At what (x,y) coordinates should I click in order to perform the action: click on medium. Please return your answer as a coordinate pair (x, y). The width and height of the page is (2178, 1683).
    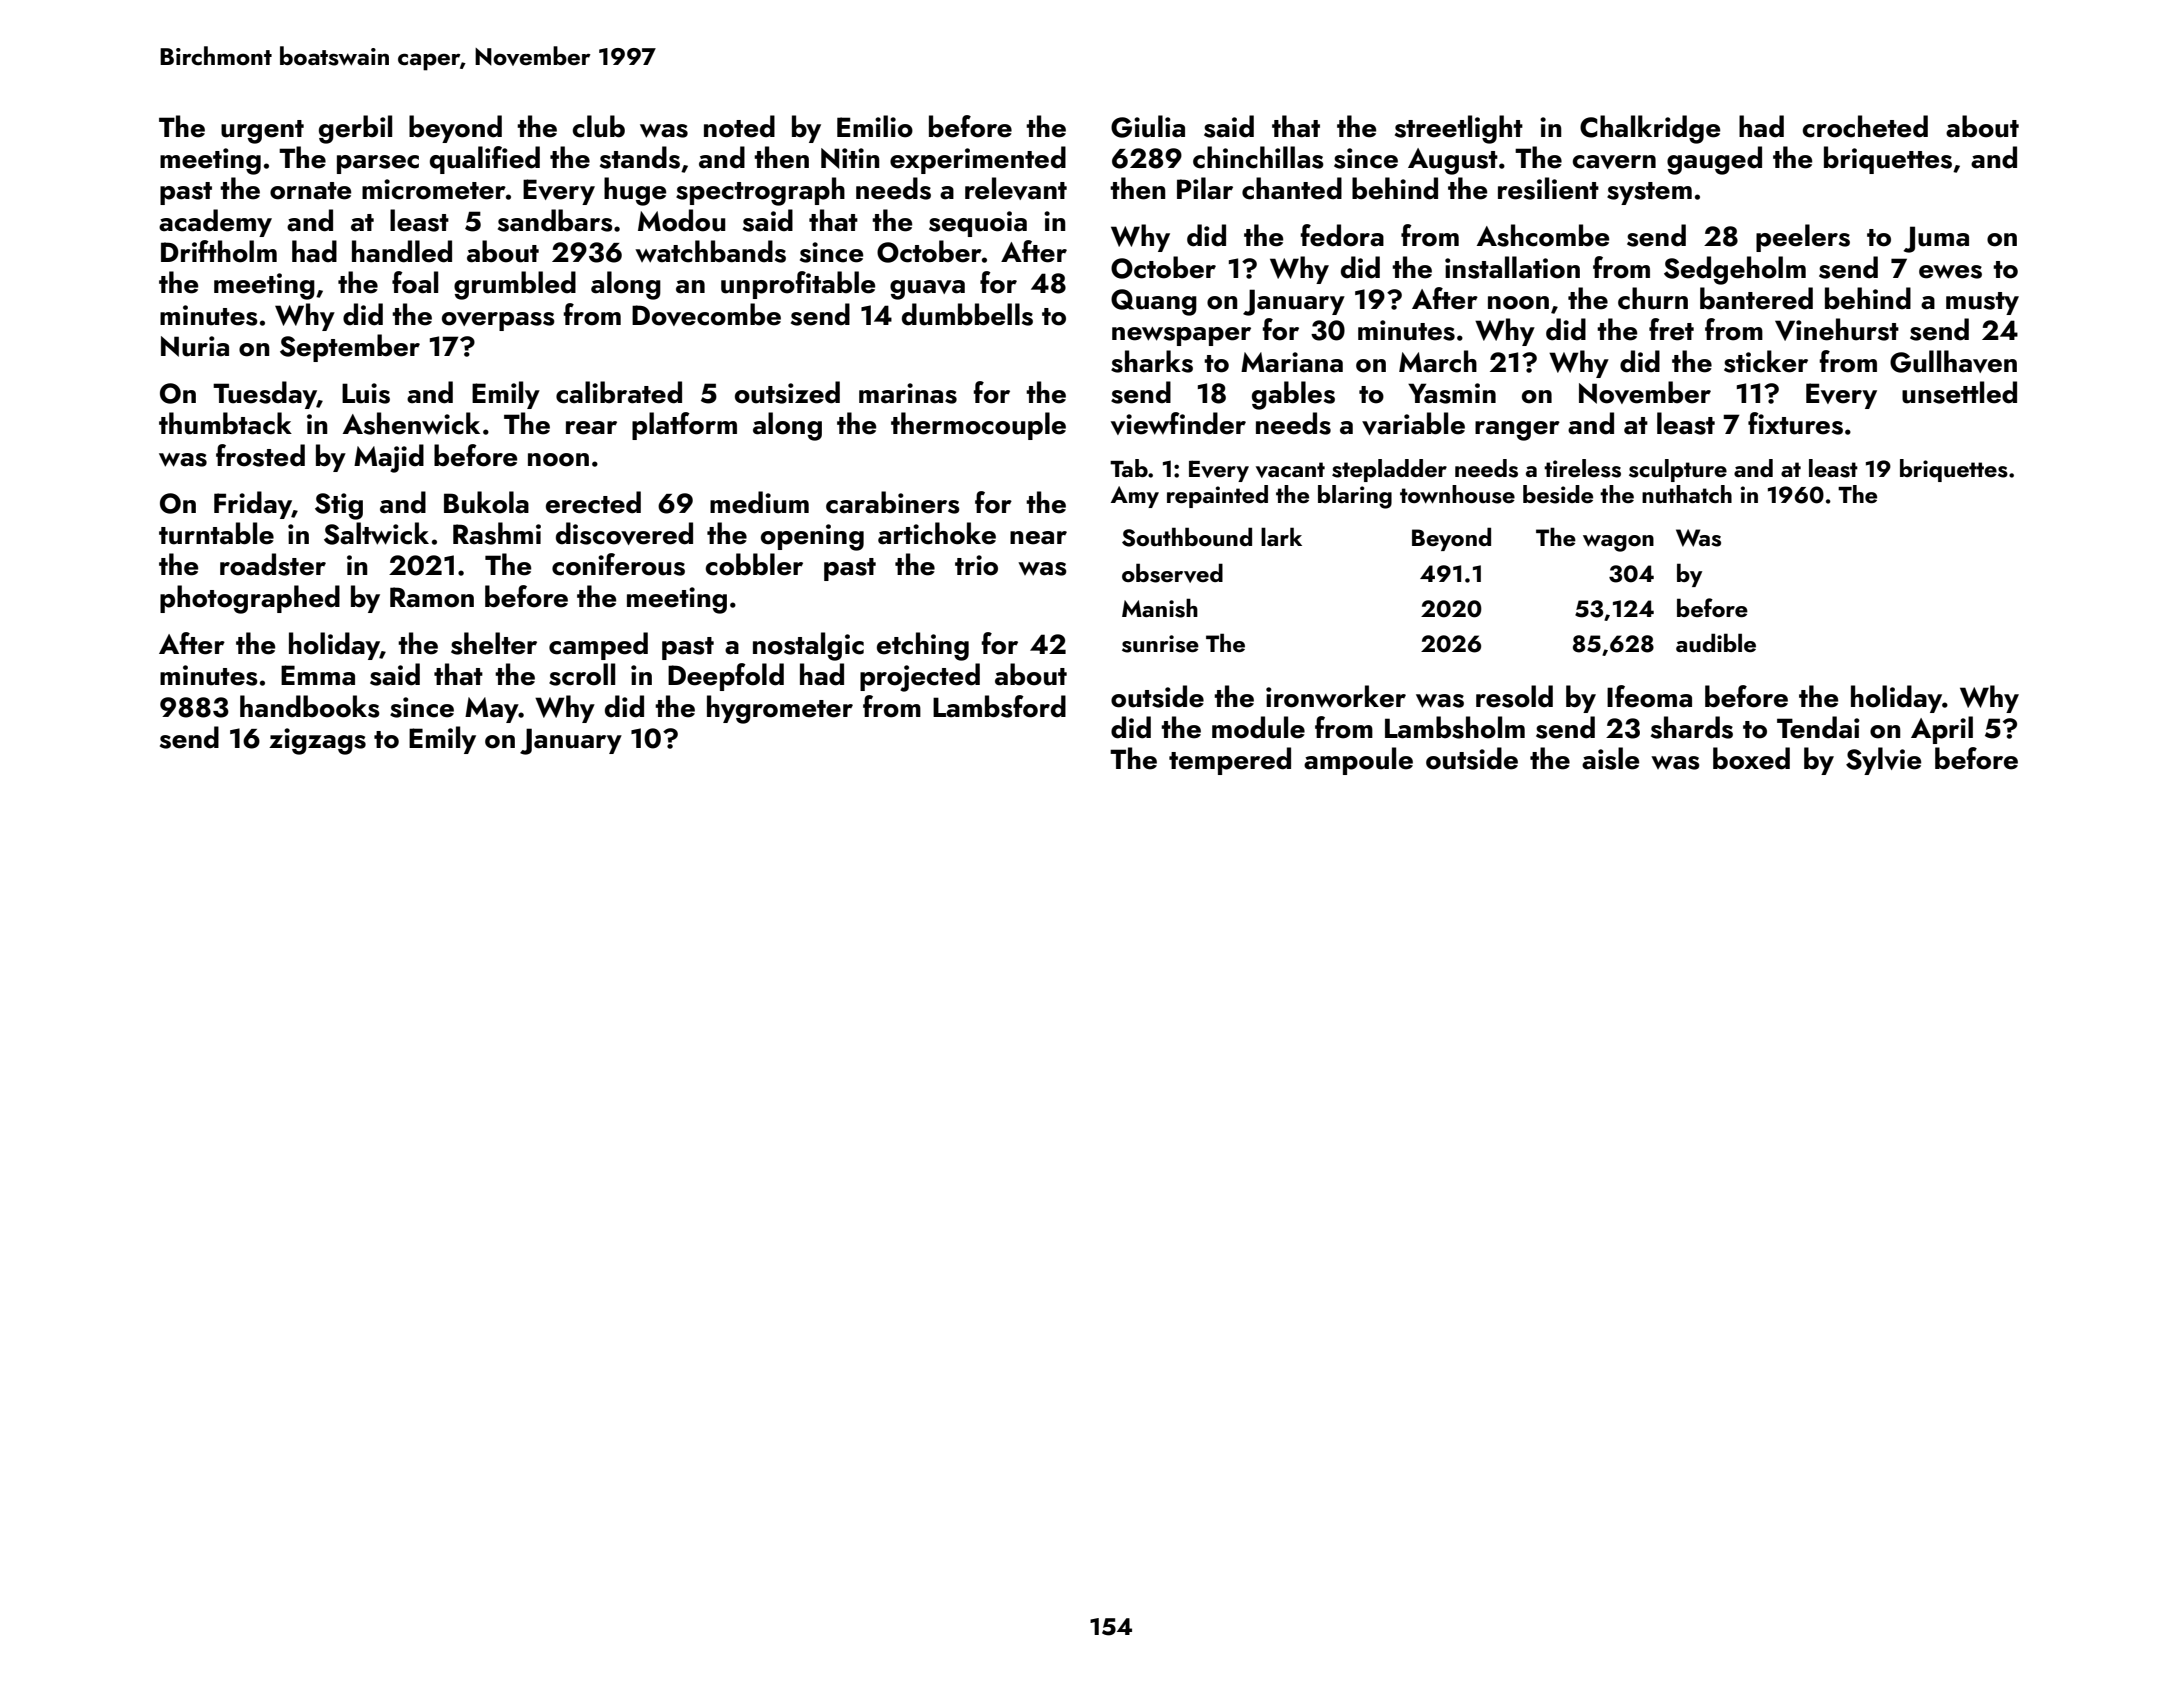
    Looking at the image, I should click on (759, 502).
